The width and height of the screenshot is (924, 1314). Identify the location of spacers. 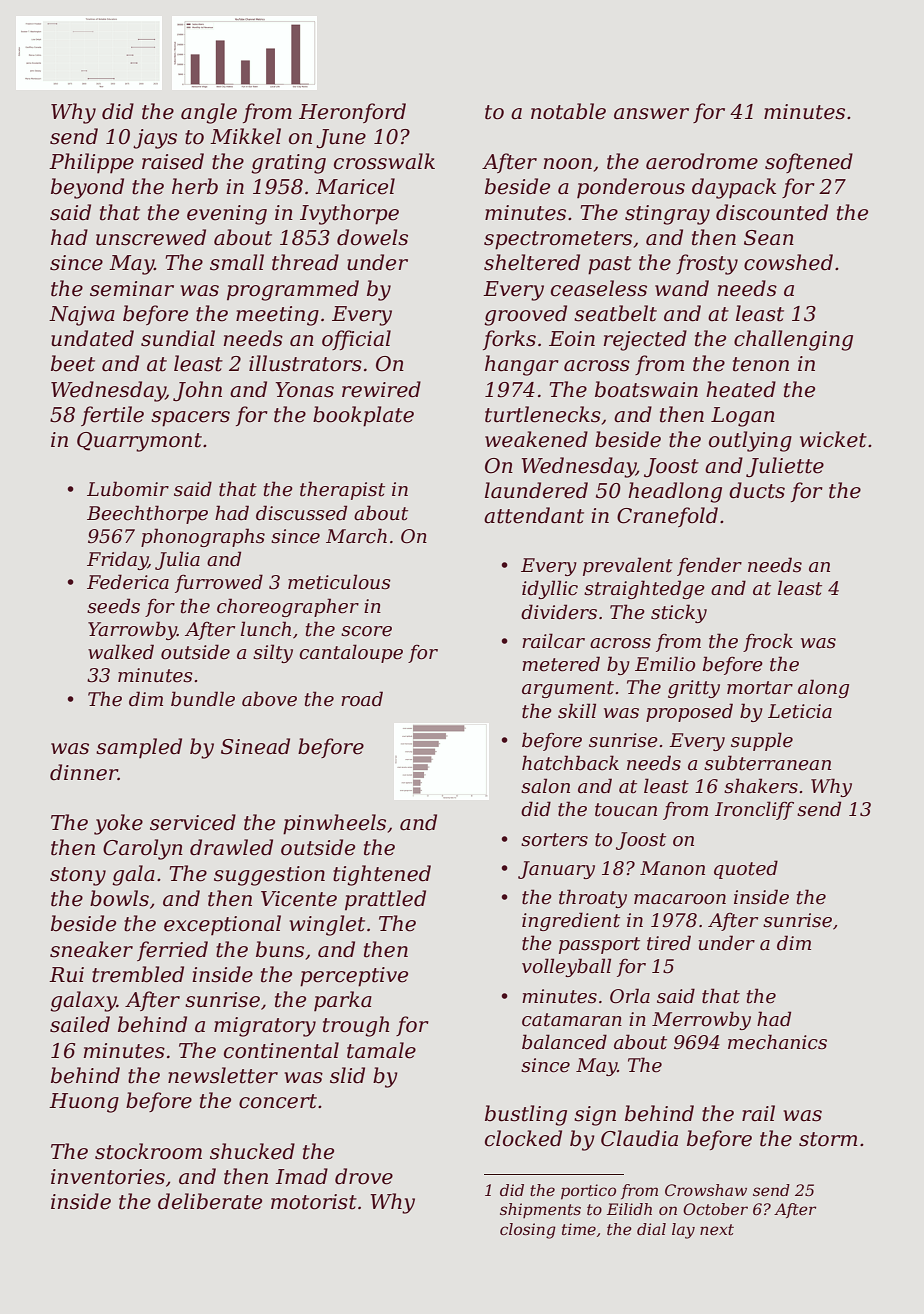
(190, 419).
